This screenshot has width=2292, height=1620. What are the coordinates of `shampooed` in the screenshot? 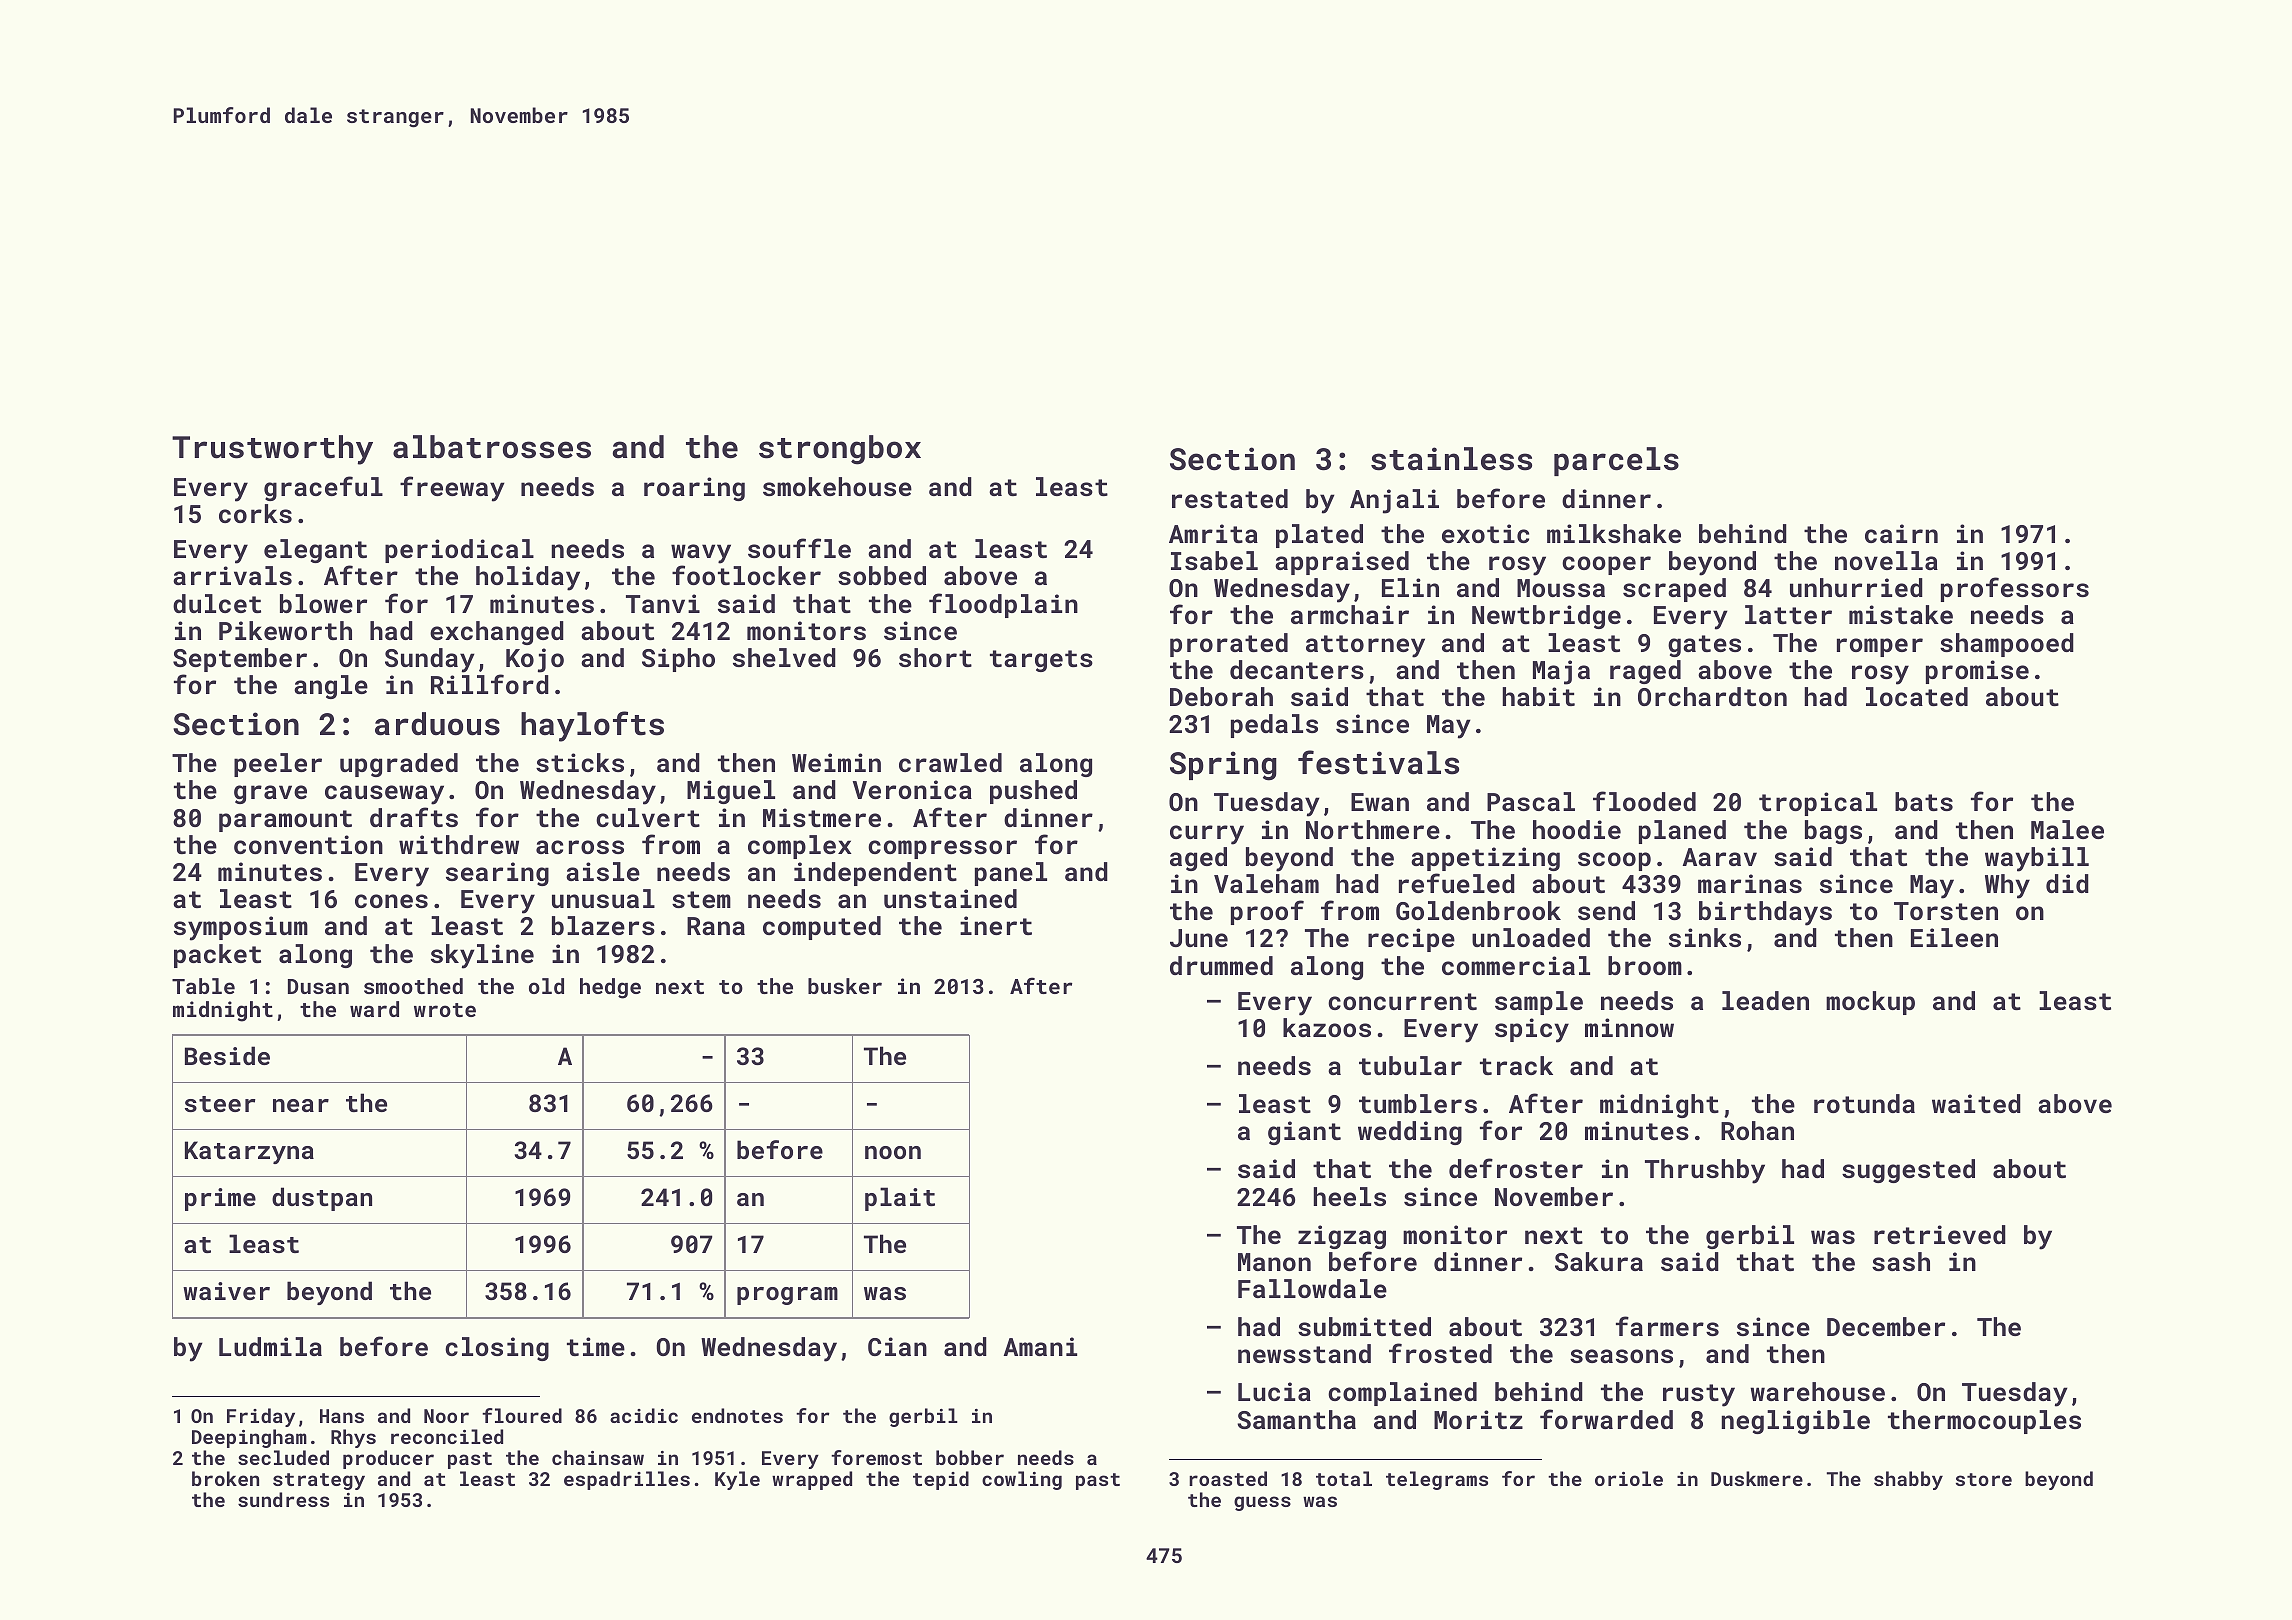 It's located at (2007, 645).
